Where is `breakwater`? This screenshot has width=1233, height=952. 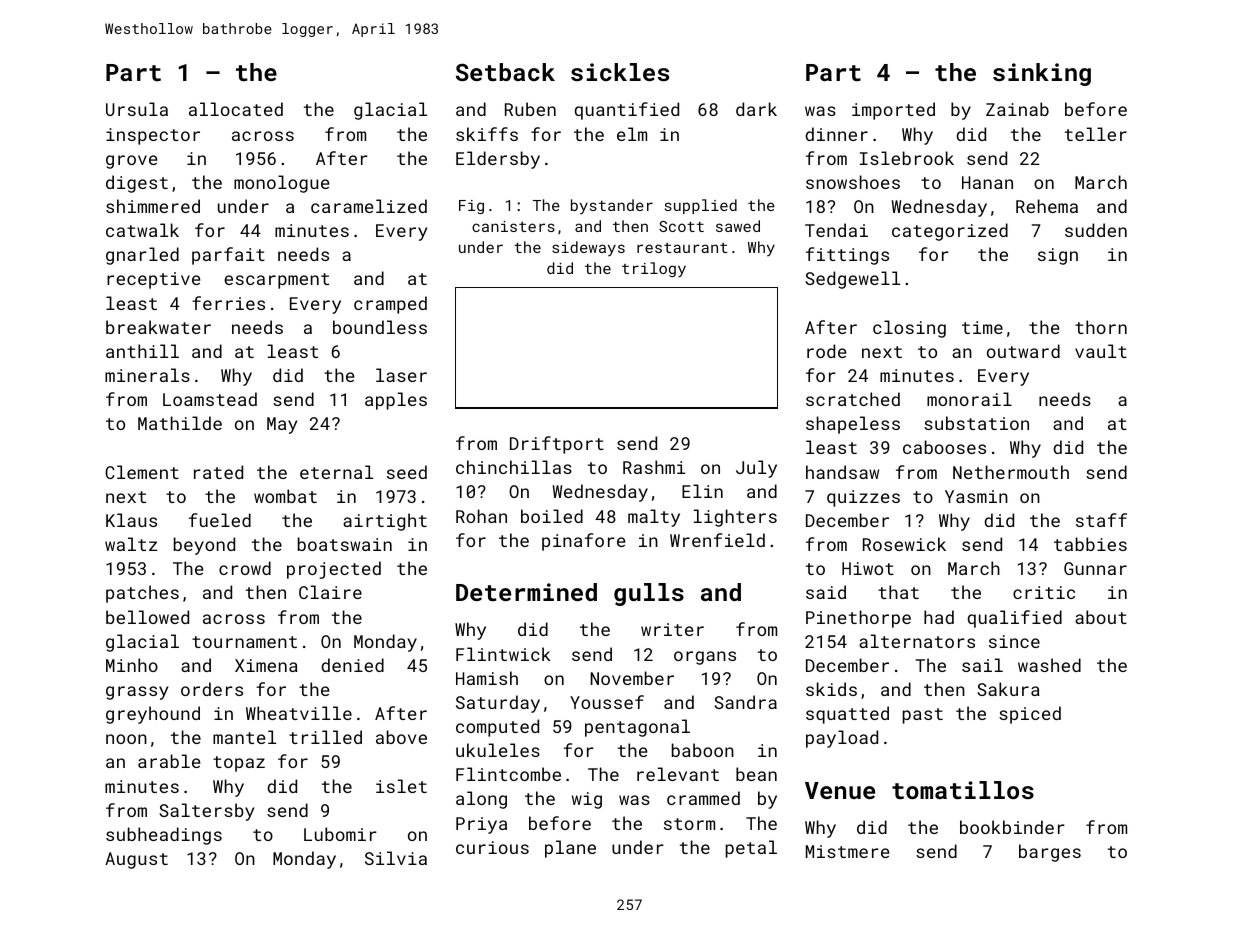
breakwater is located at coordinates (158, 327).
